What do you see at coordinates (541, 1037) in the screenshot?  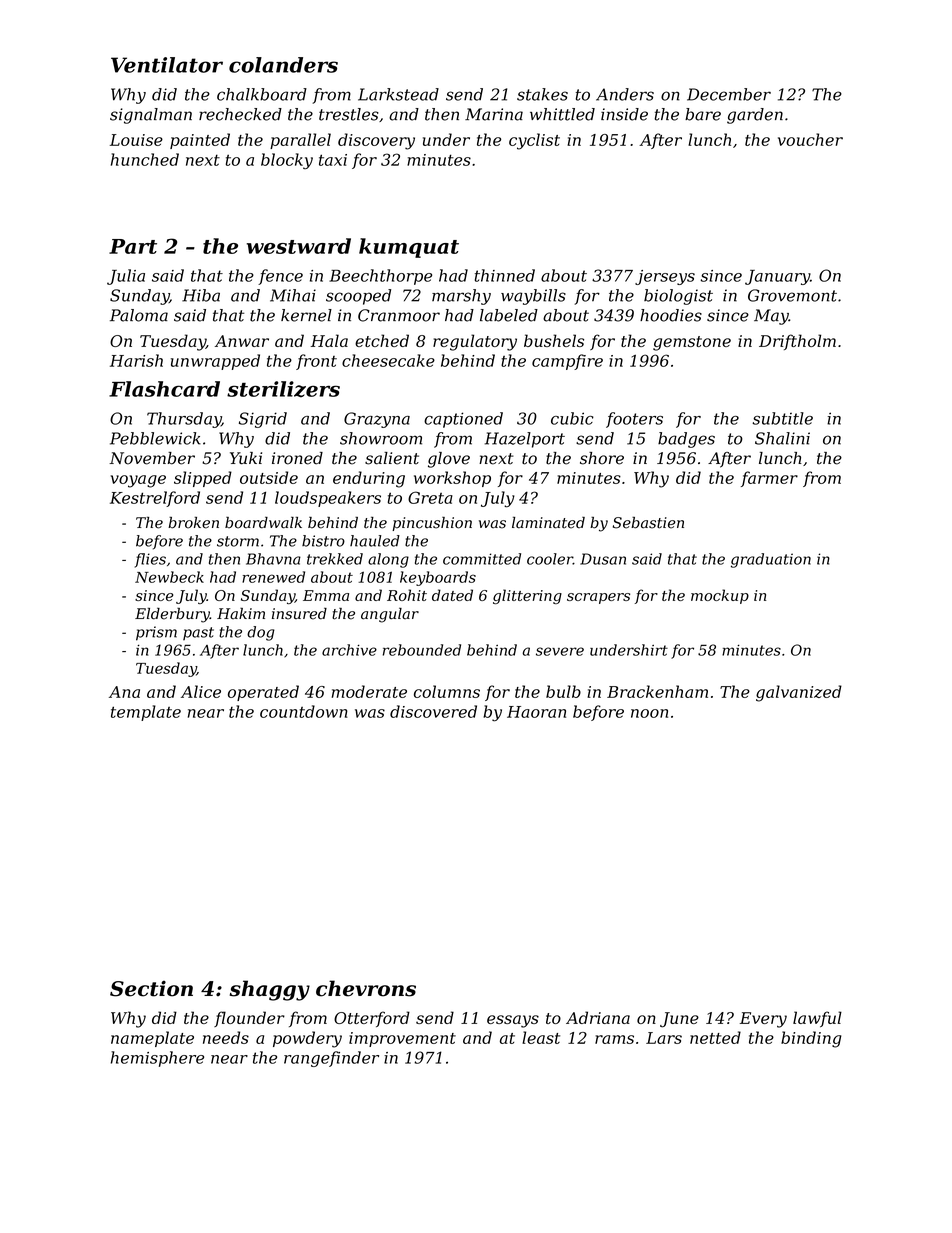 I see `least` at bounding box center [541, 1037].
